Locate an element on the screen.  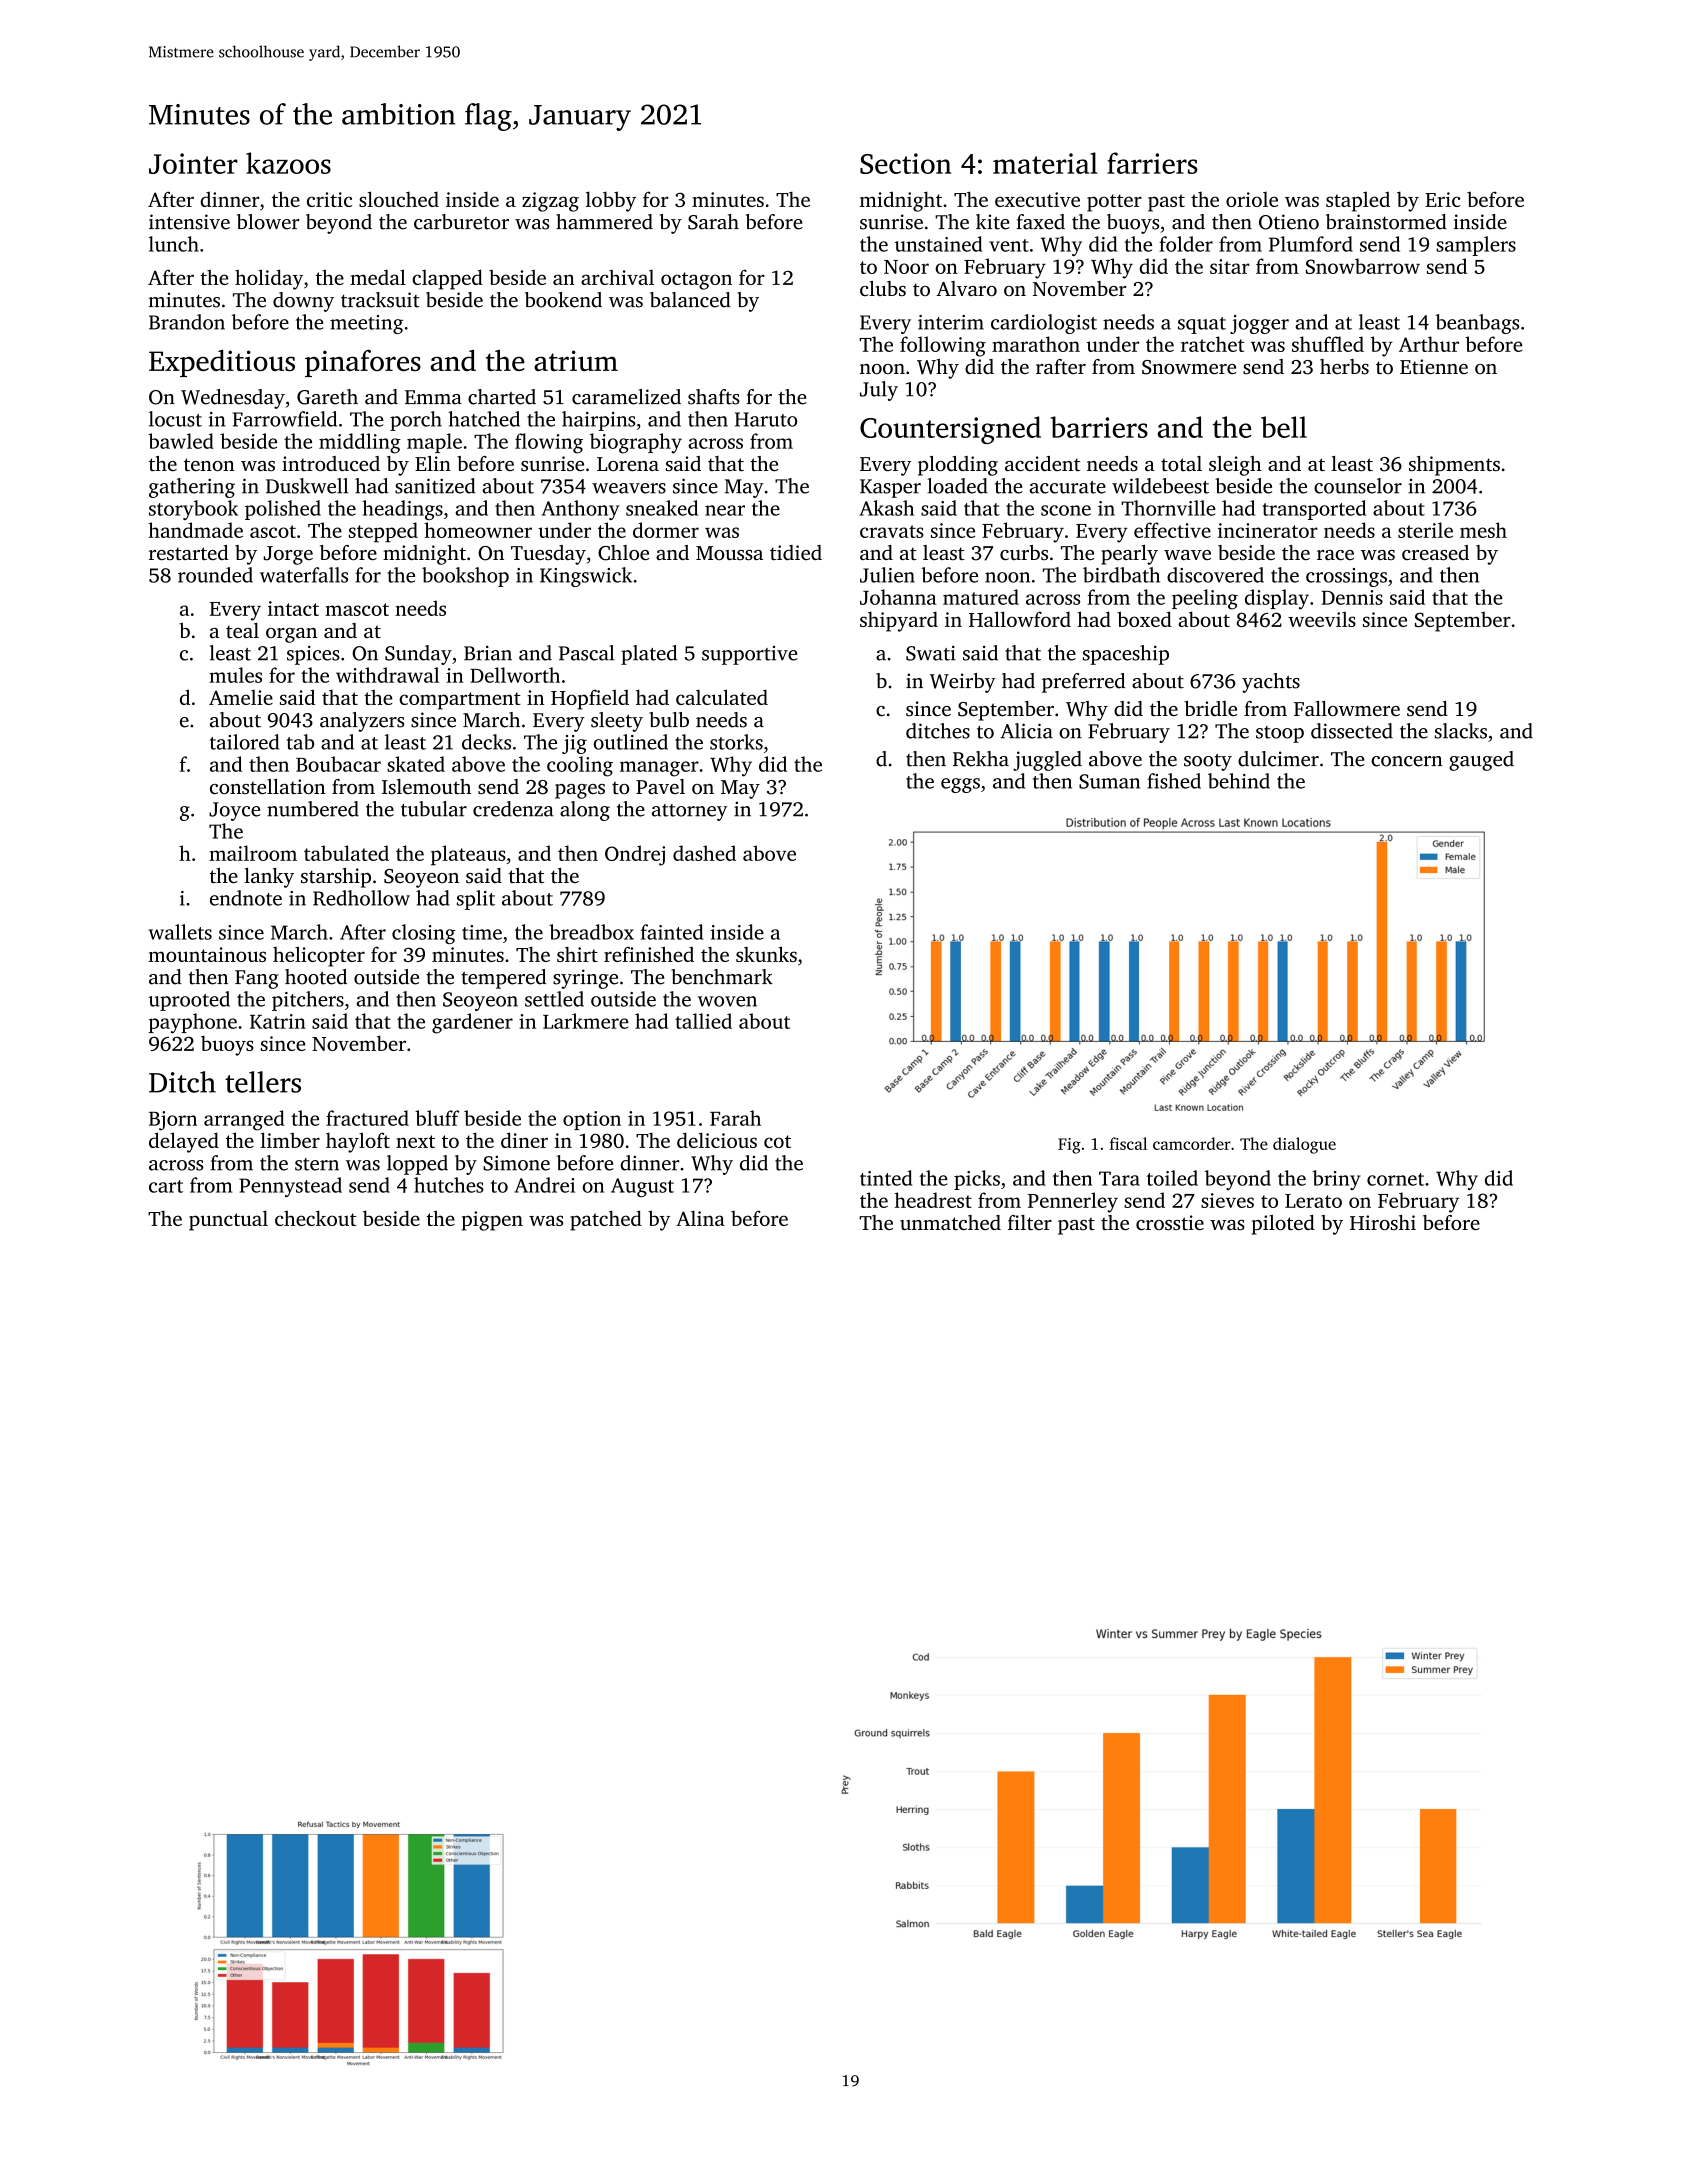
hayloft is located at coordinates (358, 1142).
